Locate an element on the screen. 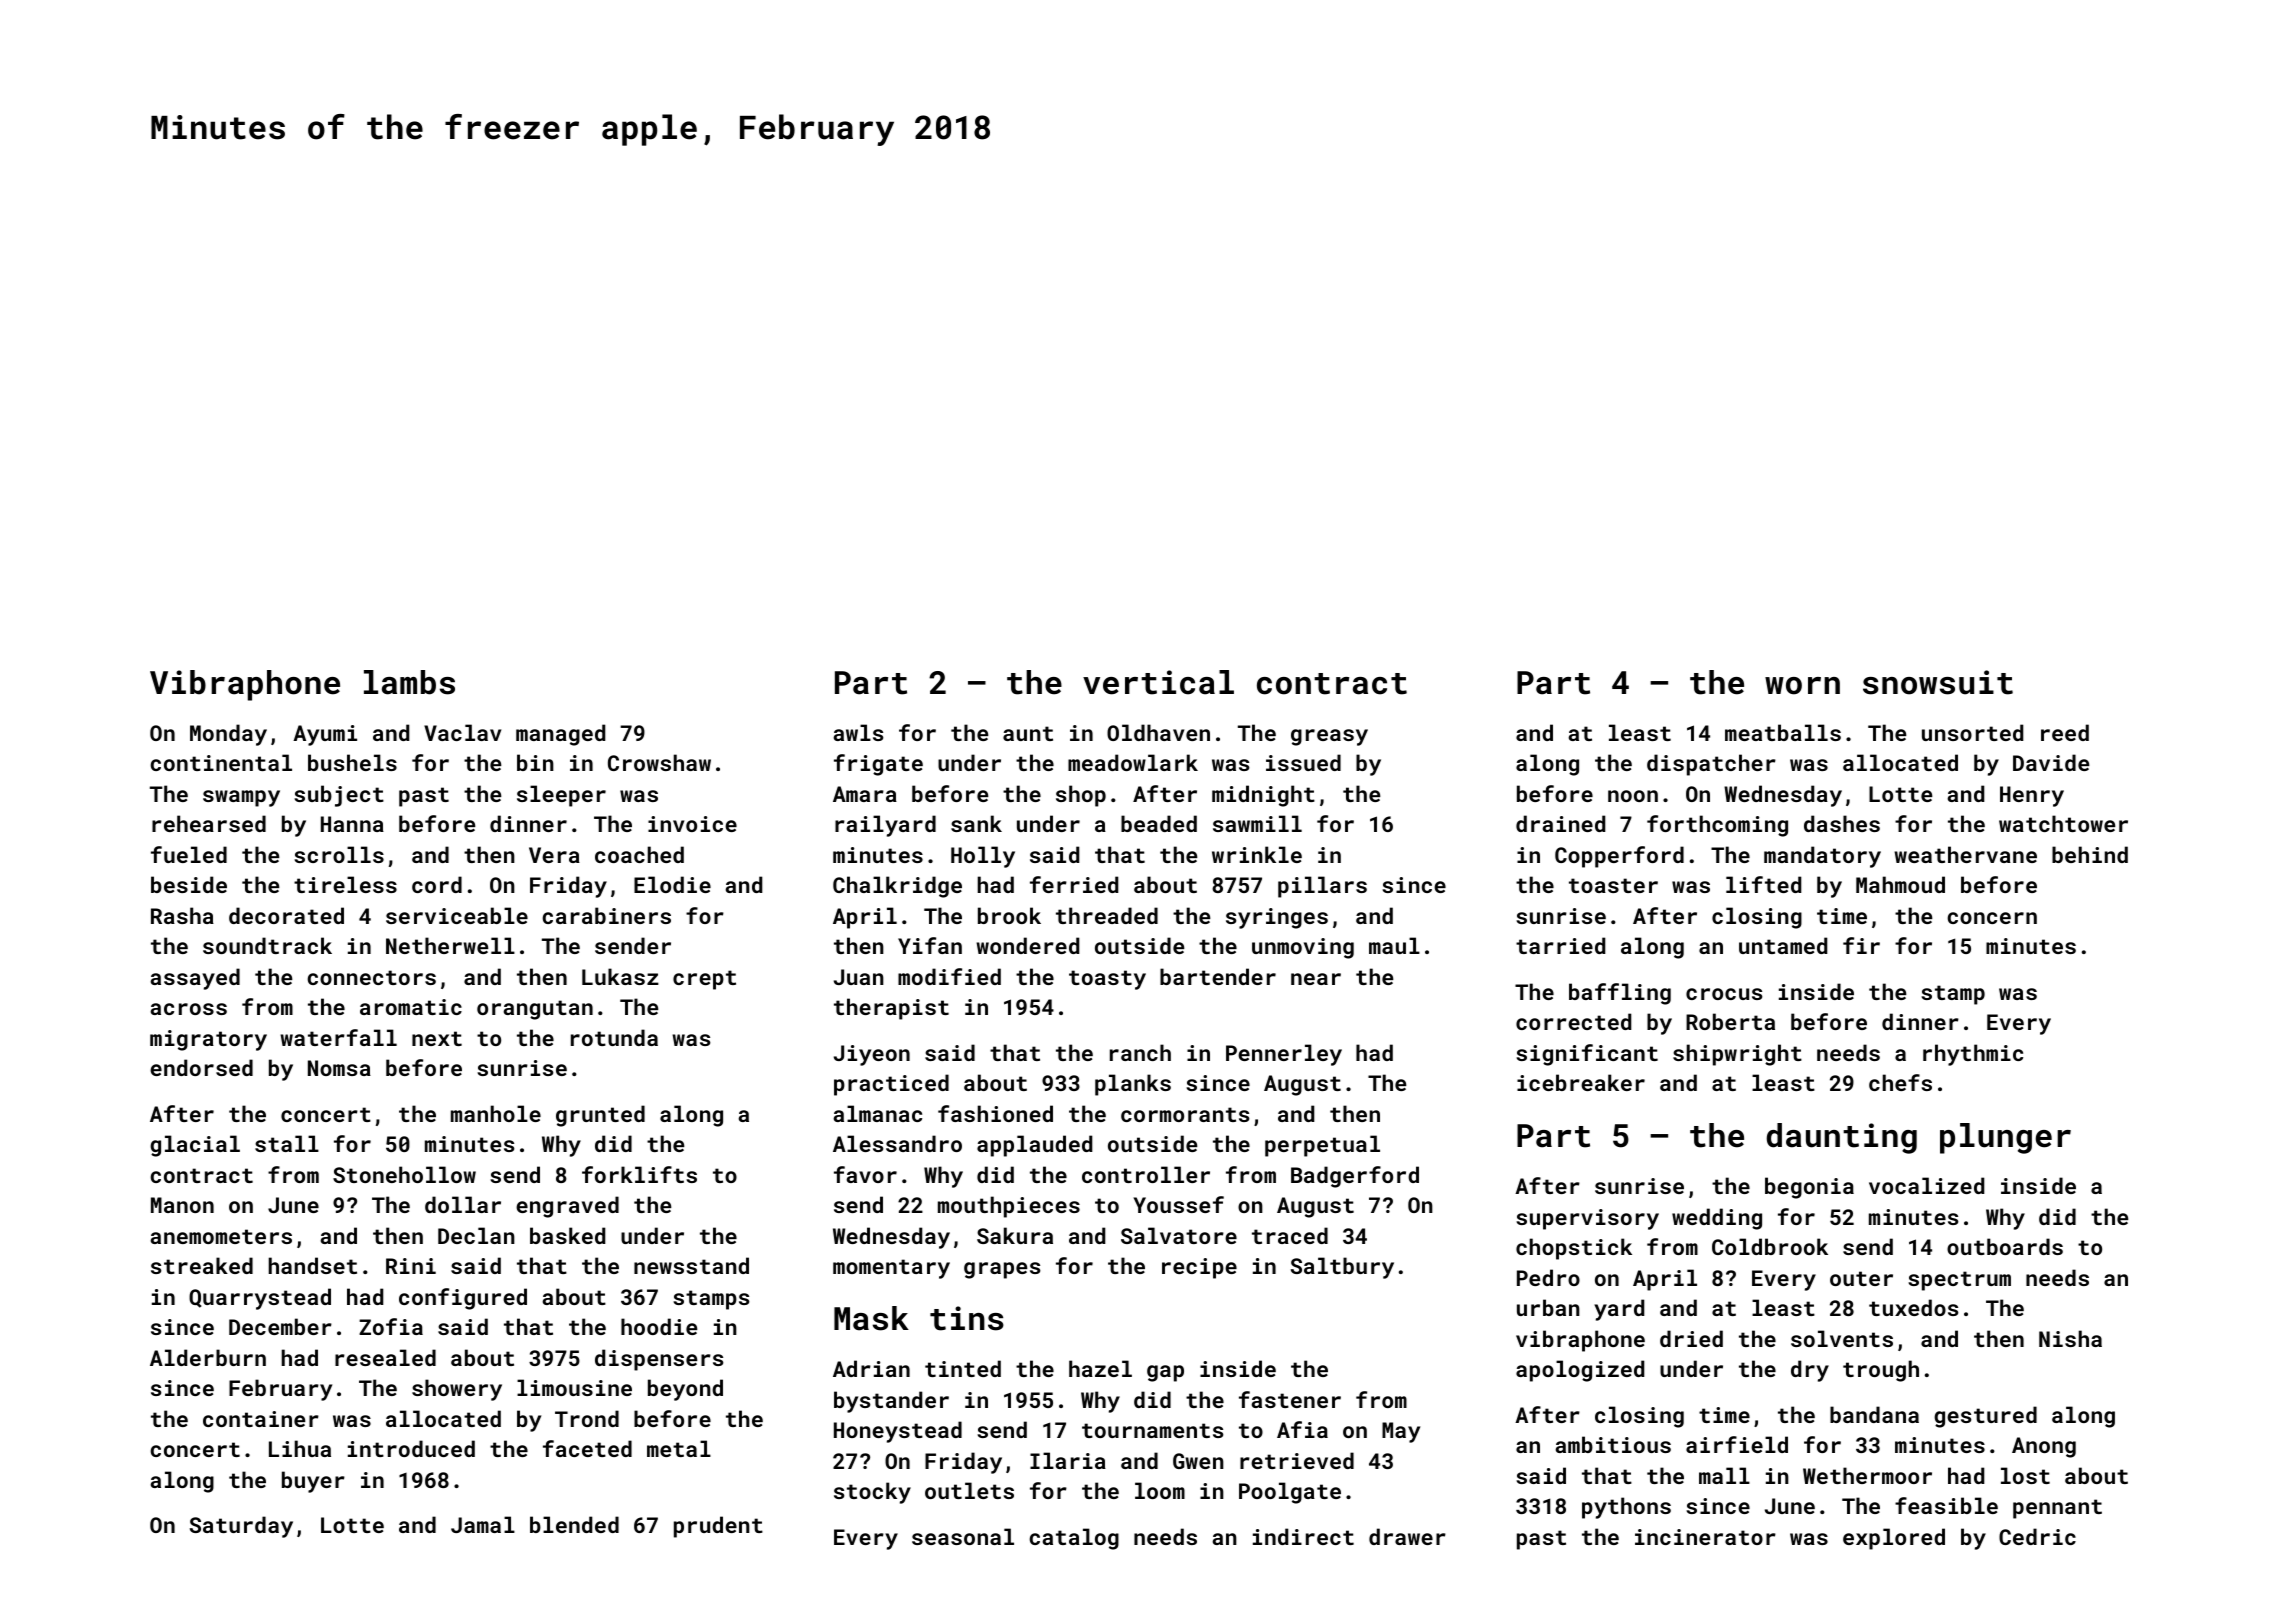  aromatic is located at coordinates (411, 1007).
